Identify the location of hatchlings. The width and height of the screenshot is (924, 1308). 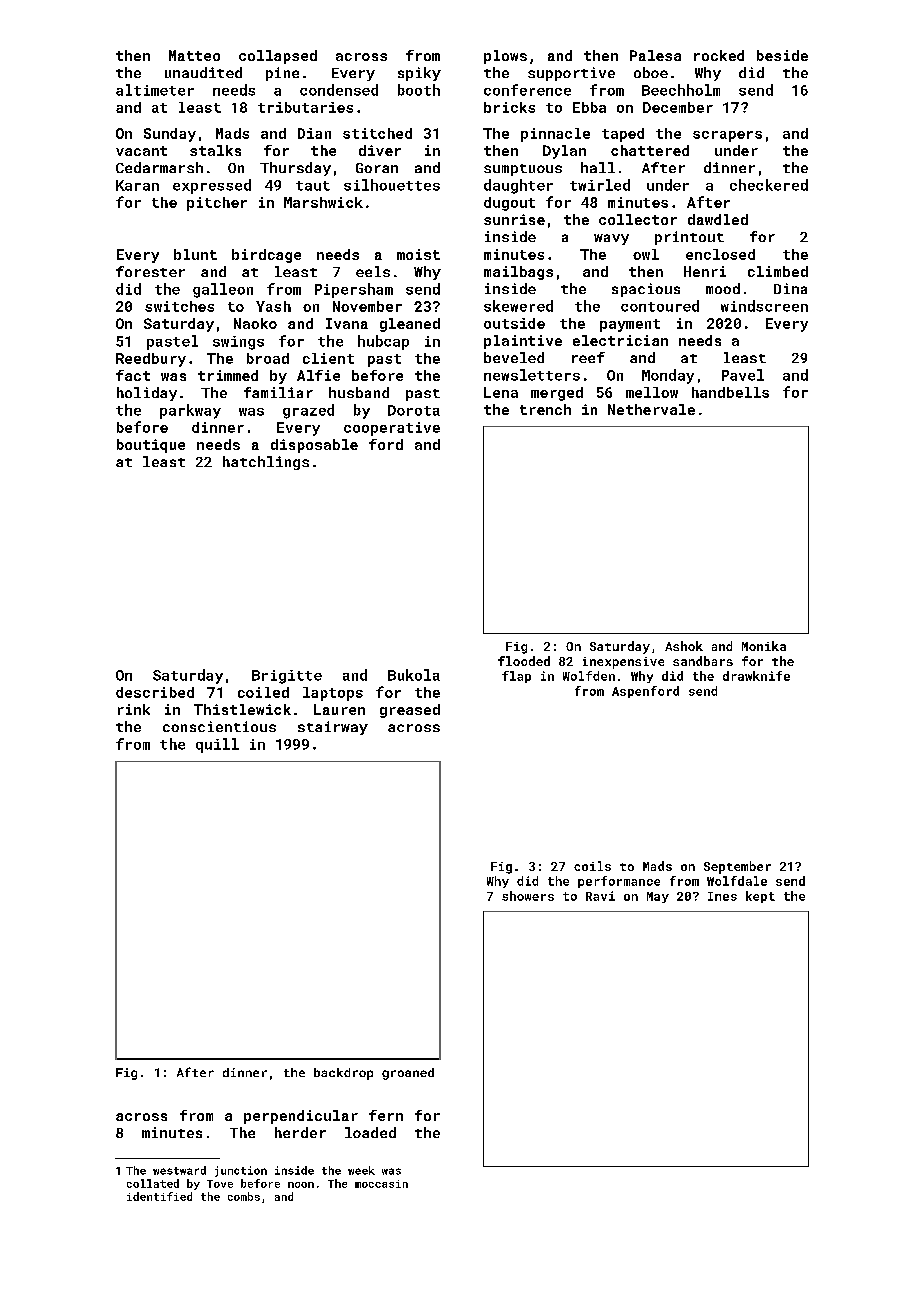
(266, 463).
